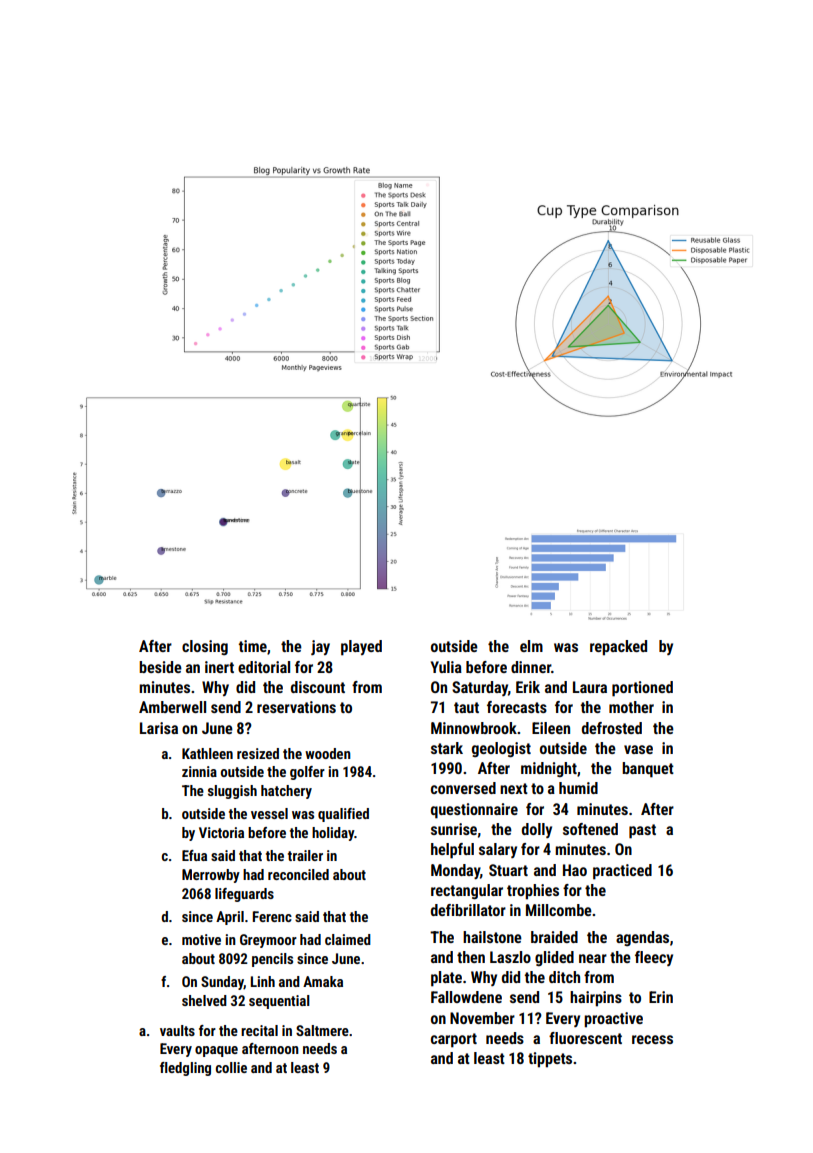 The width and height of the document is (813, 1153). What do you see at coordinates (211, 876) in the document?
I see `Merrowby` at bounding box center [211, 876].
